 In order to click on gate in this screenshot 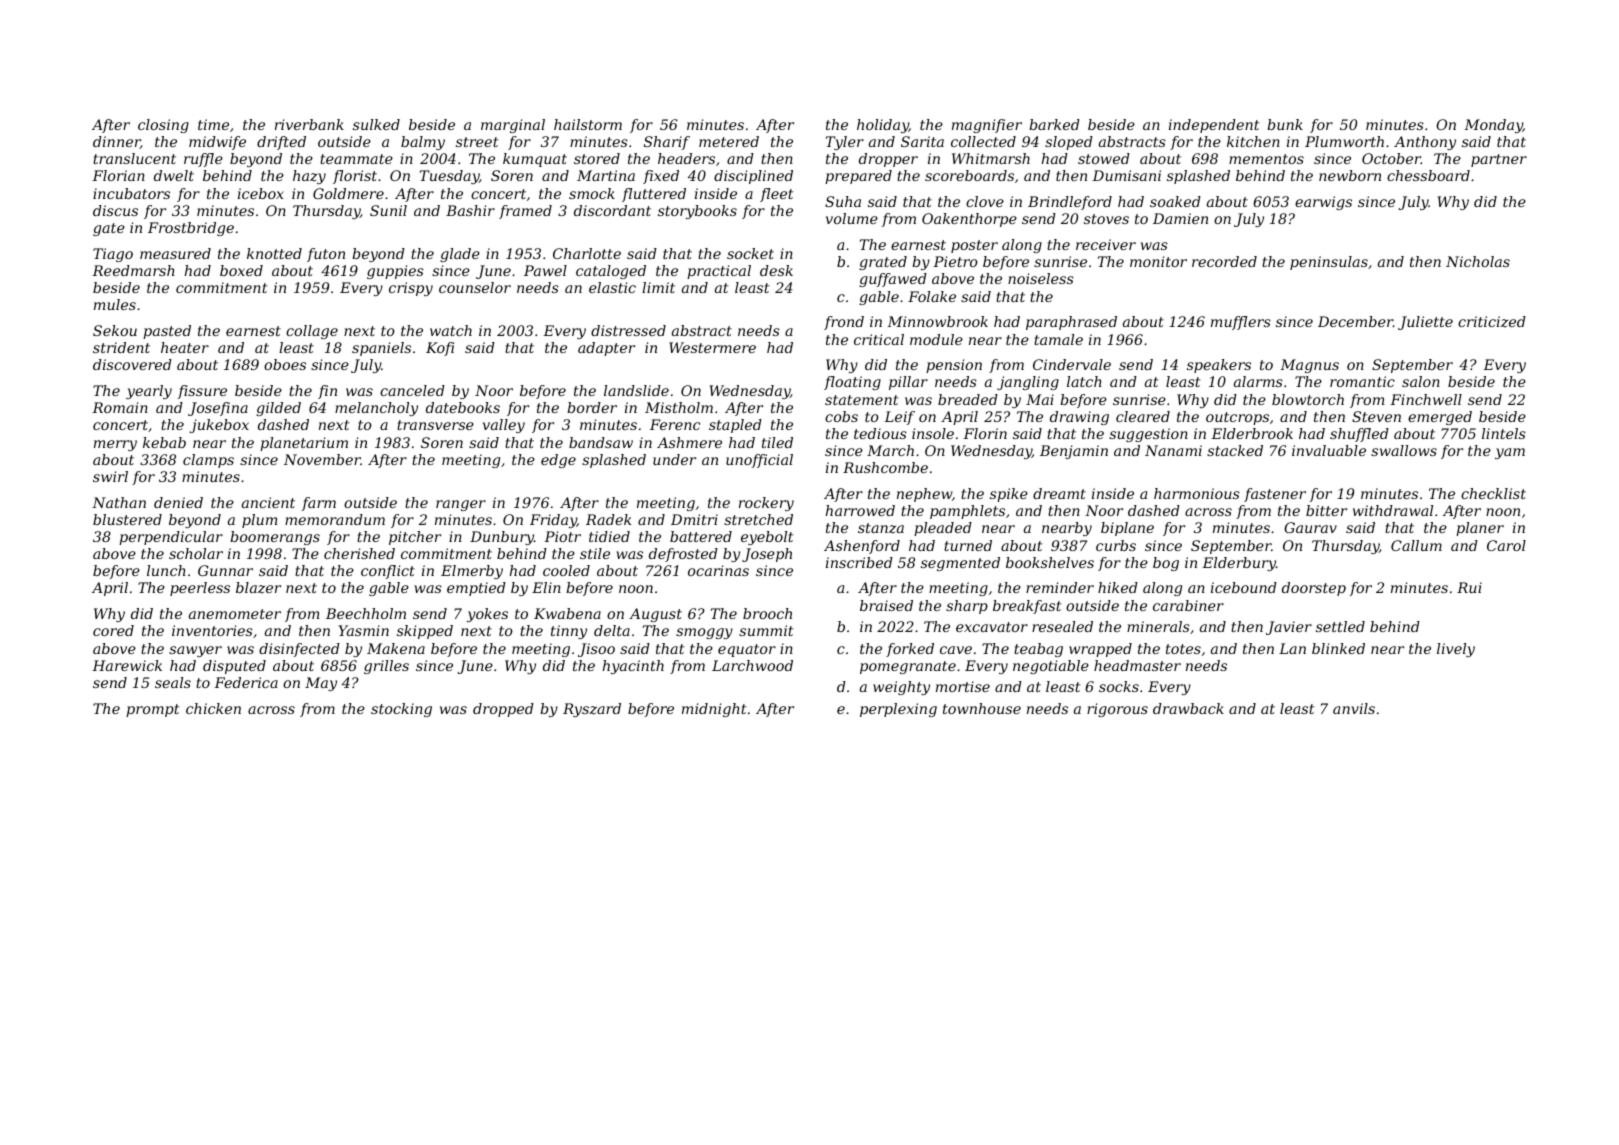, I will do `click(109, 229)`.
